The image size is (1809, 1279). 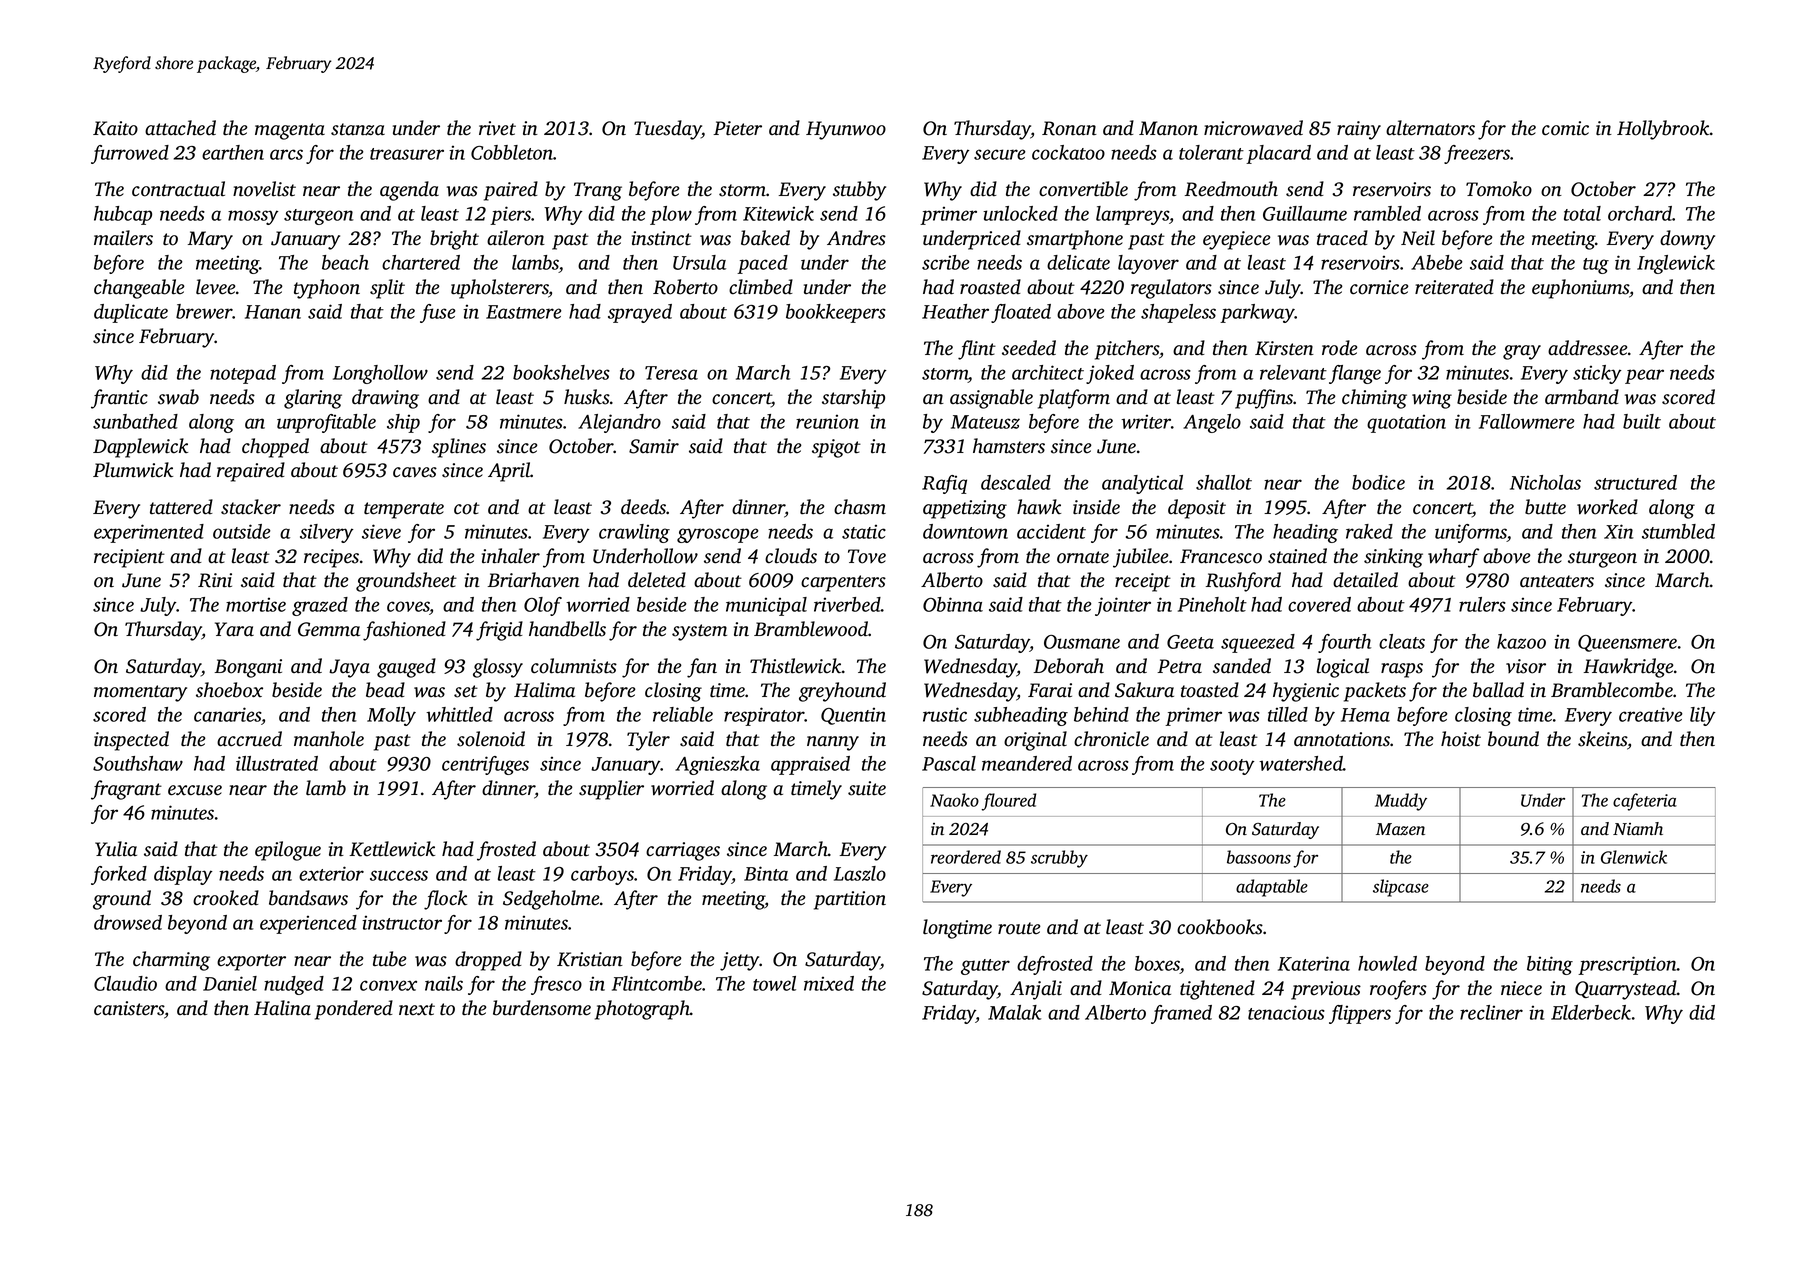 What do you see at coordinates (611, 790) in the document?
I see `supplier` at bounding box center [611, 790].
